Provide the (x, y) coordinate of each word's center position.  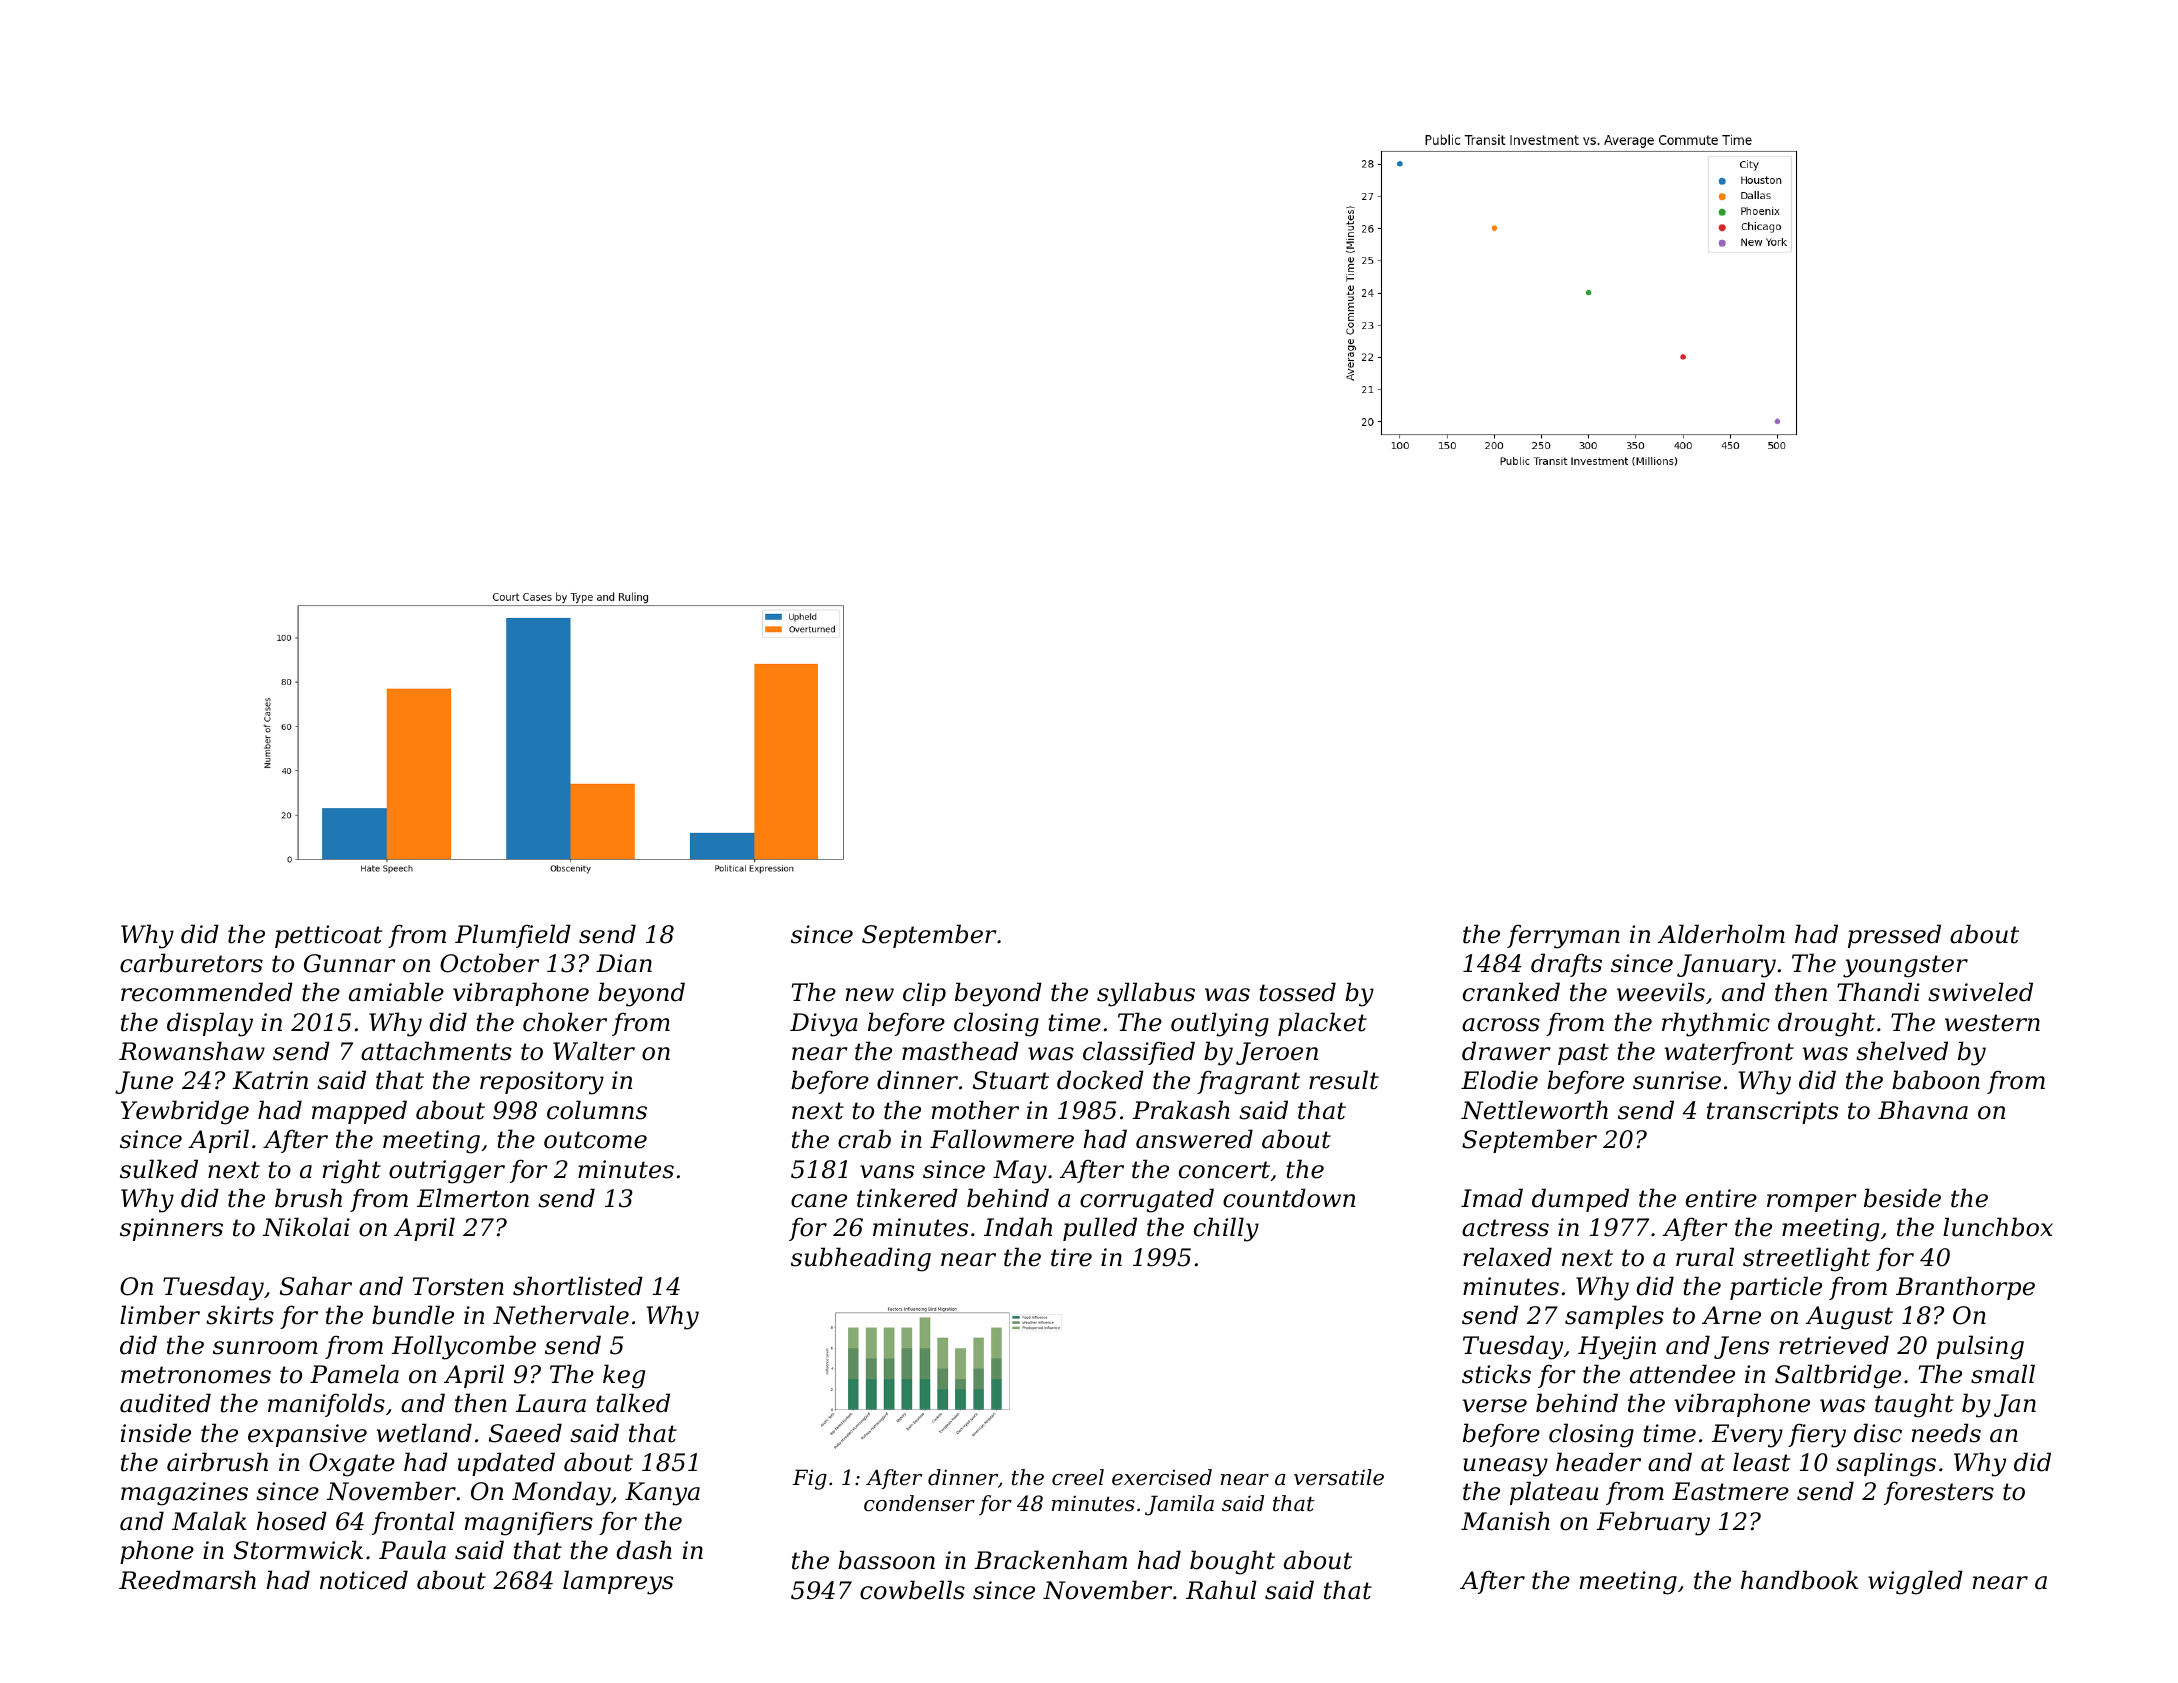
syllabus (1146, 994)
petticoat (328, 936)
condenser (919, 1503)
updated (506, 1464)
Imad (1492, 1198)
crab (864, 1139)
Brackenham (1050, 1560)
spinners (171, 1229)
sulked (159, 1169)
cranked (1511, 992)
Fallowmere (1002, 1139)
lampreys (618, 1582)
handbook (1799, 1580)
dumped (1580, 1200)
